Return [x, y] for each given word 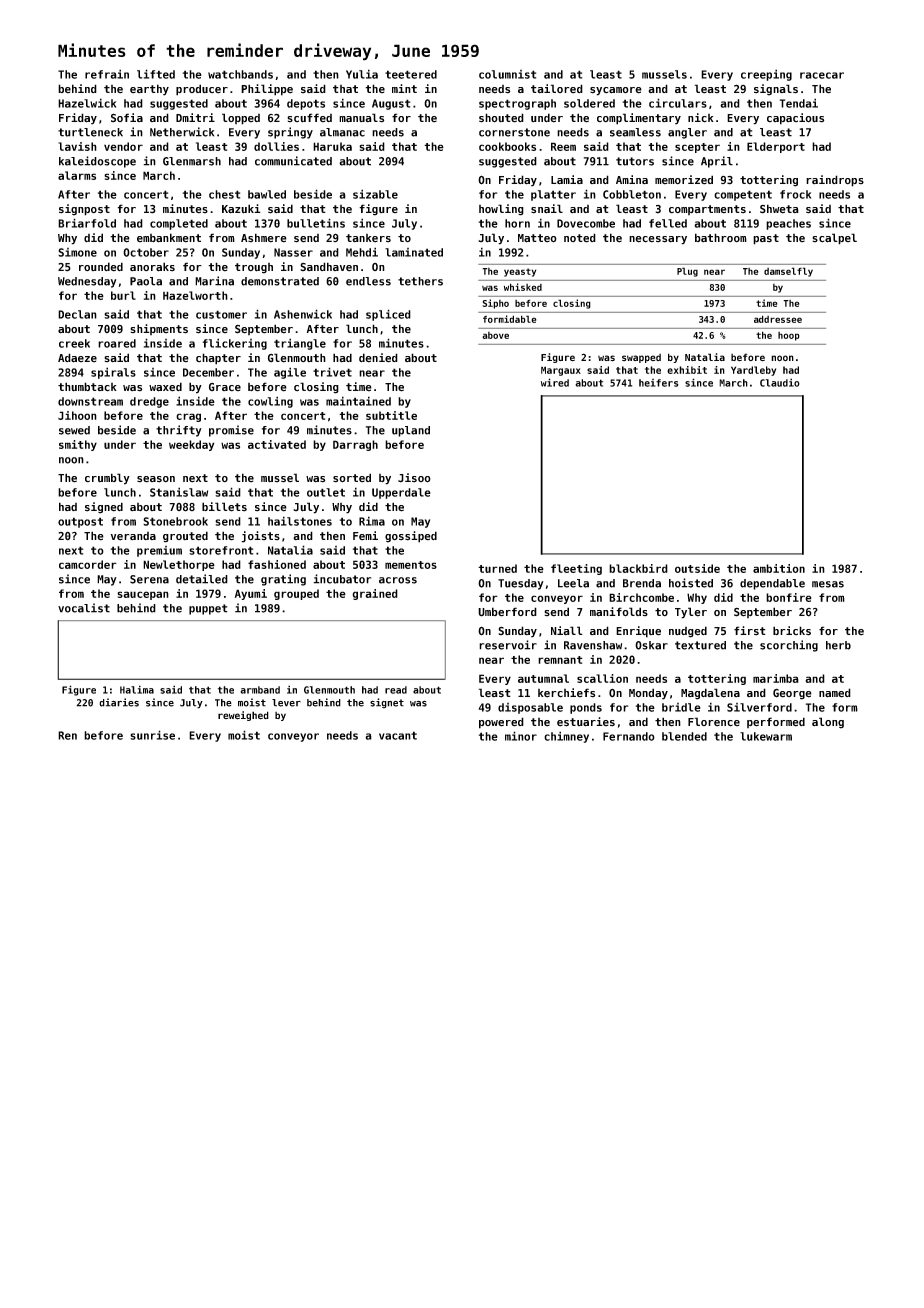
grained [375, 594]
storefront [221, 550]
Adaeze [77, 358]
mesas [828, 584]
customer [221, 314]
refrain [107, 74]
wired [555, 382]
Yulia [362, 74]
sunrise [152, 735]
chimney [566, 737]
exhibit [687, 370]
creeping [766, 75]
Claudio [780, 382]
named [835, 693]
